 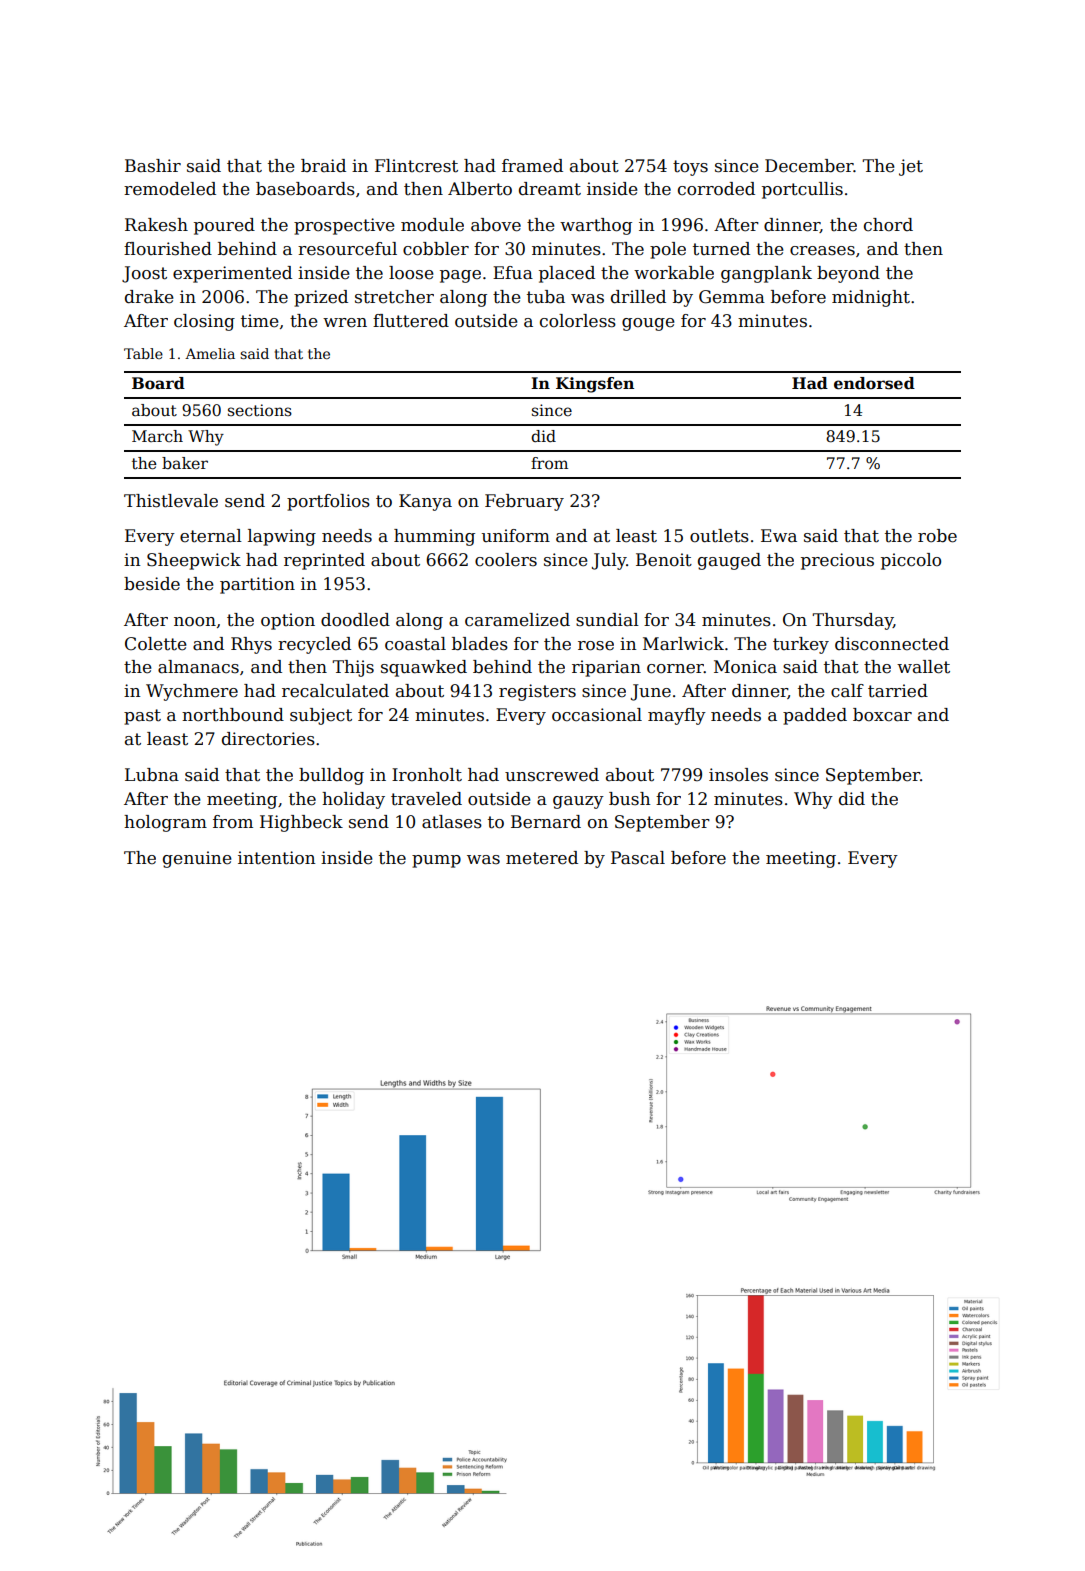 I want to click on Kingsfen, so click(x=595, y=385).
